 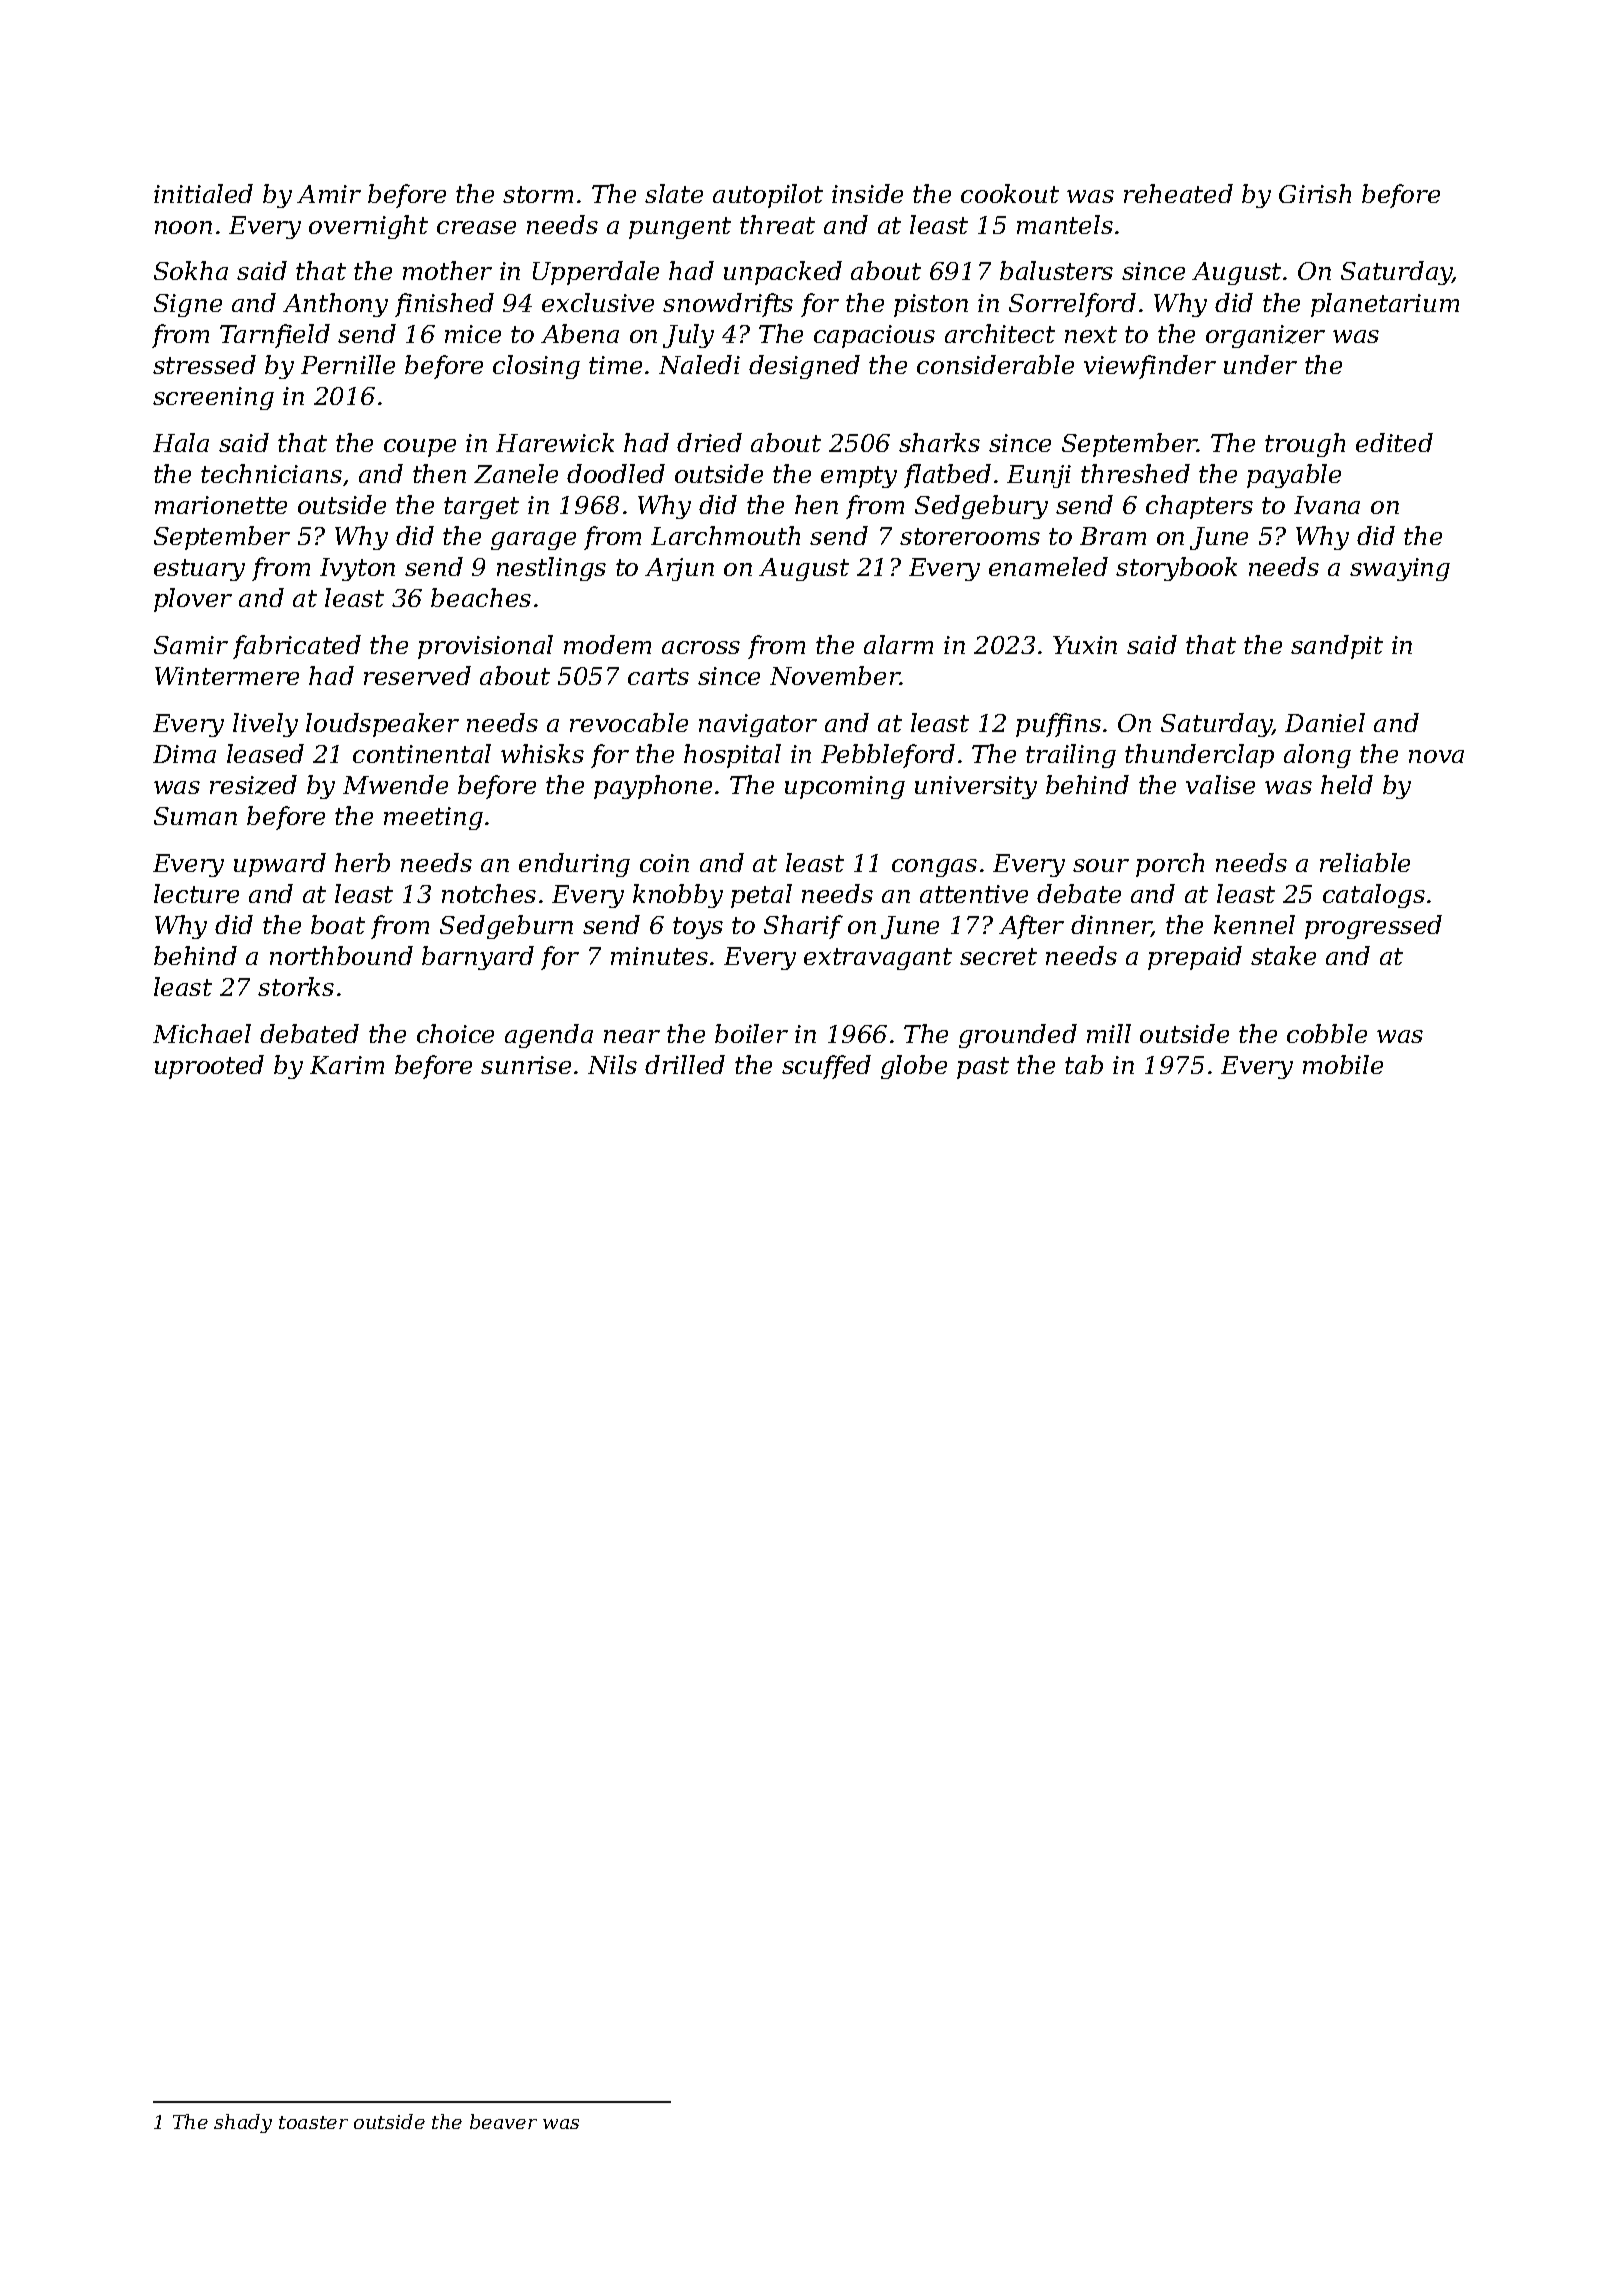 What do you see at coordinates (209, 1067) in the image?
I see `uprooted` at bounding box center [209, 1067].
